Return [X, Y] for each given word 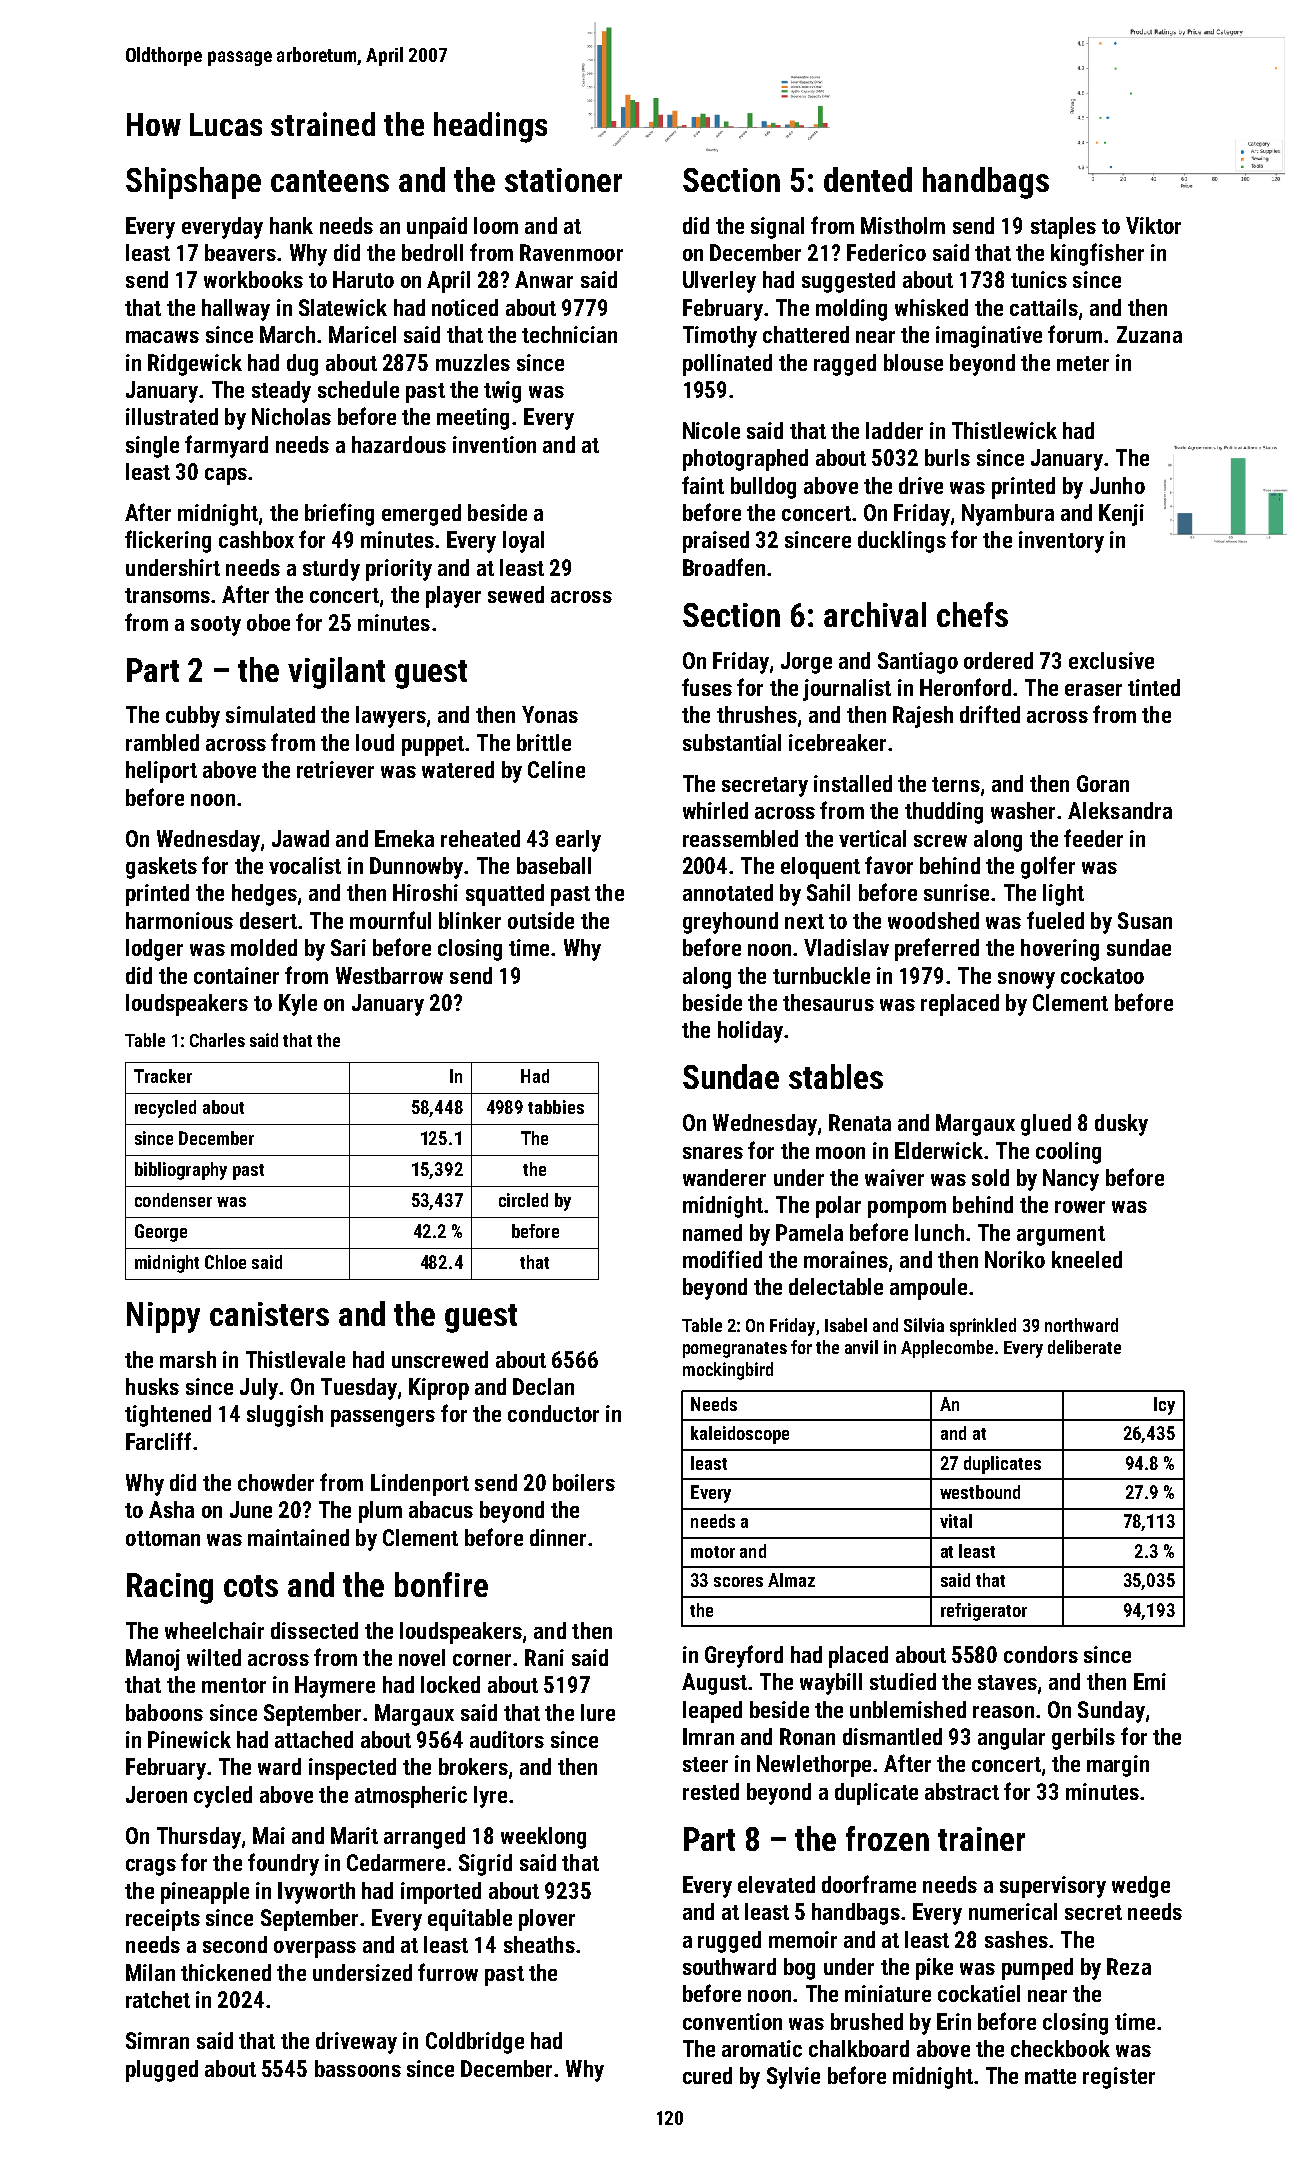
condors [1041, 1654]
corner [482, 1660]
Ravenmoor [571, 252]
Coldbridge [475, 2043]
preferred [937, 949]
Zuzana [1149, 334]
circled [523, 1200]
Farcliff [158, 1441]
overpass [315, 1949]
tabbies [556, 1107]
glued [1046, 1125]
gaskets [161, 868]
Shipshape [193, 183]
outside [541, 920]
